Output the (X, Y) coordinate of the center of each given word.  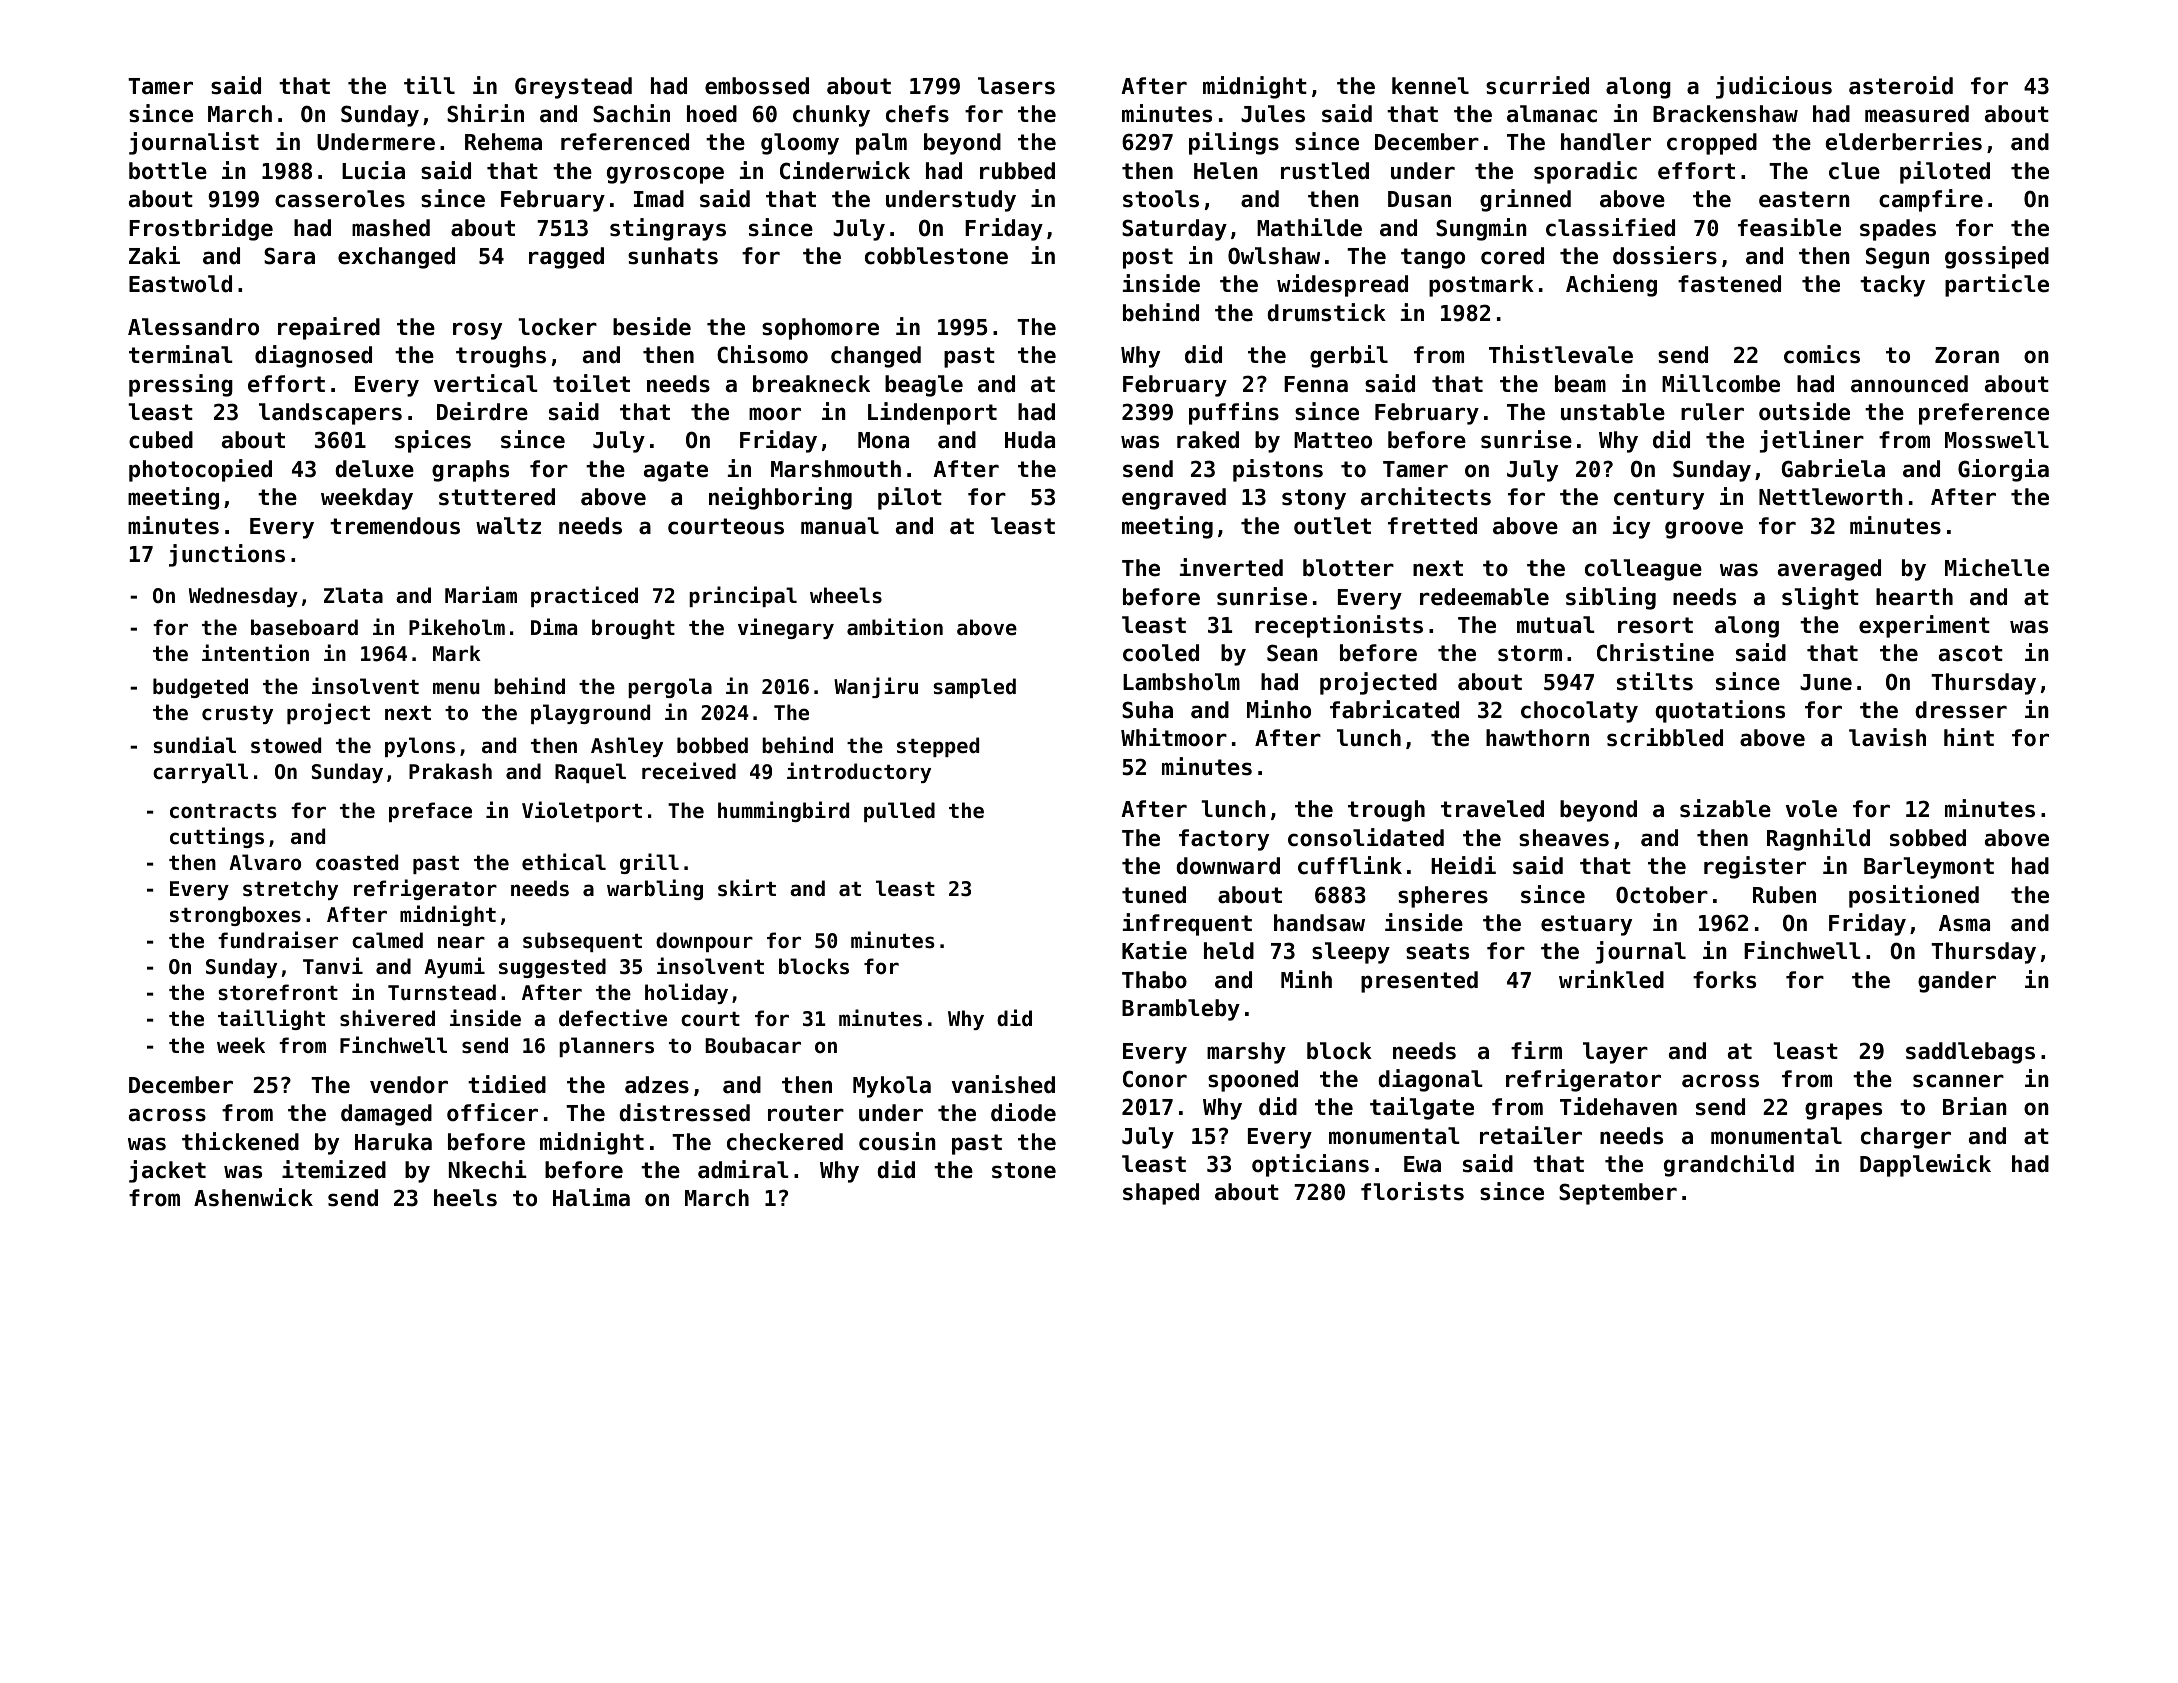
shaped (1161, 1194)
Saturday (1174, 230)
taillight (271, 1019)
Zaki (154, 255)
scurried (1537, 85)
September (1618, 1194)
